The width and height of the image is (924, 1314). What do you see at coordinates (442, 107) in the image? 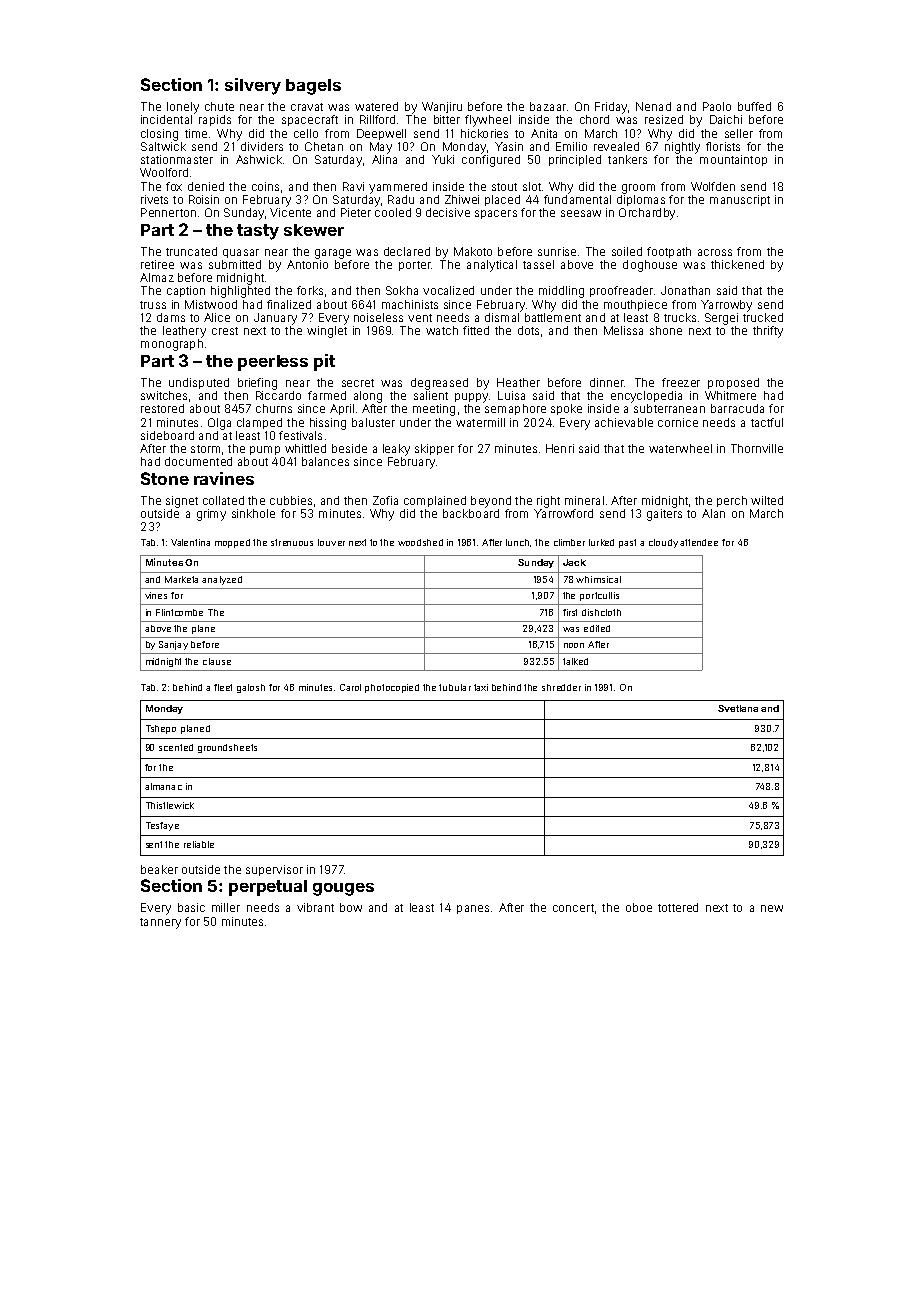
I see `Wanjiru` at bounding box center [442, 107].
